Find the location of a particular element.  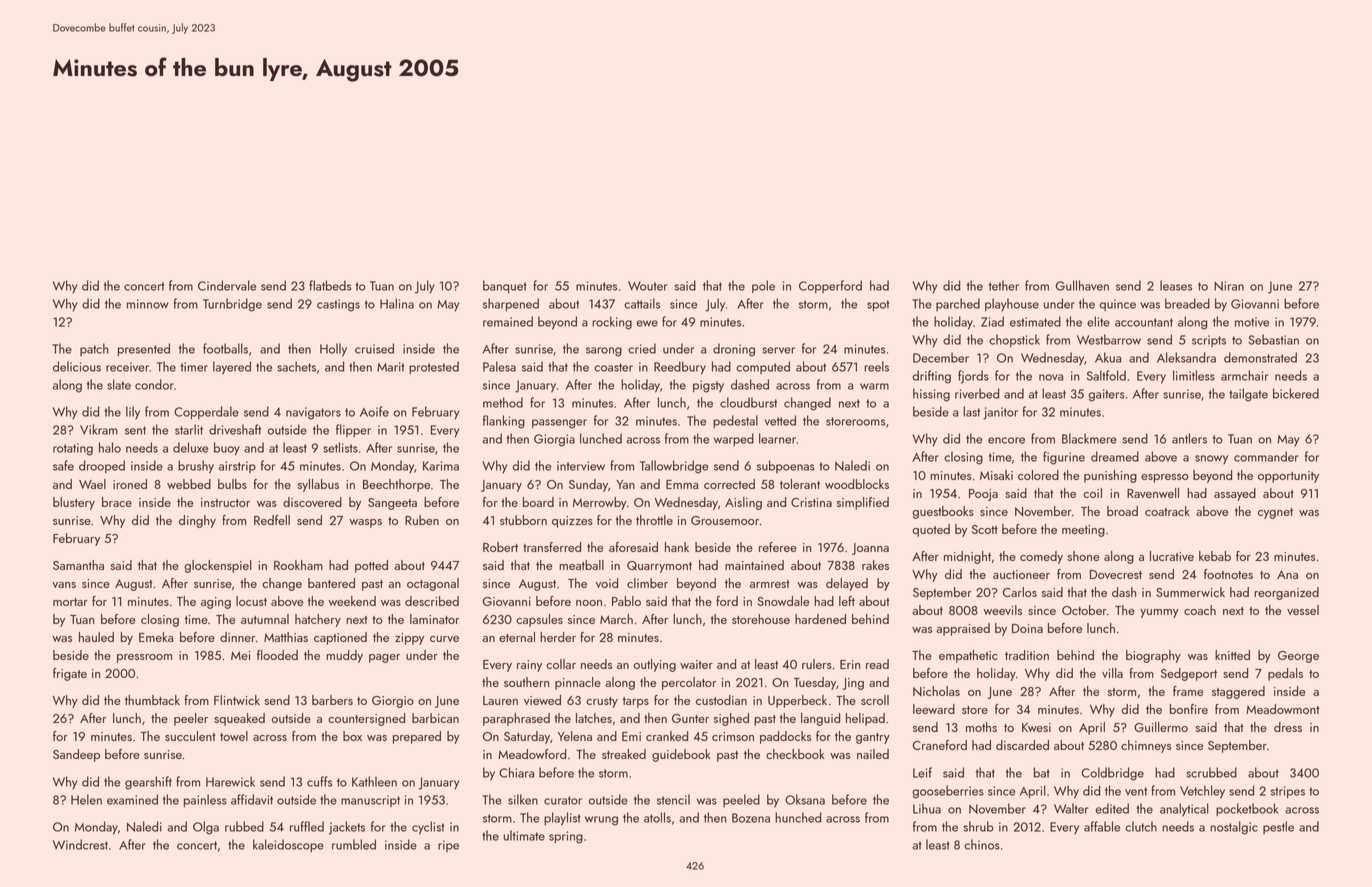

Niran is located at coordinates (1229, 286).
